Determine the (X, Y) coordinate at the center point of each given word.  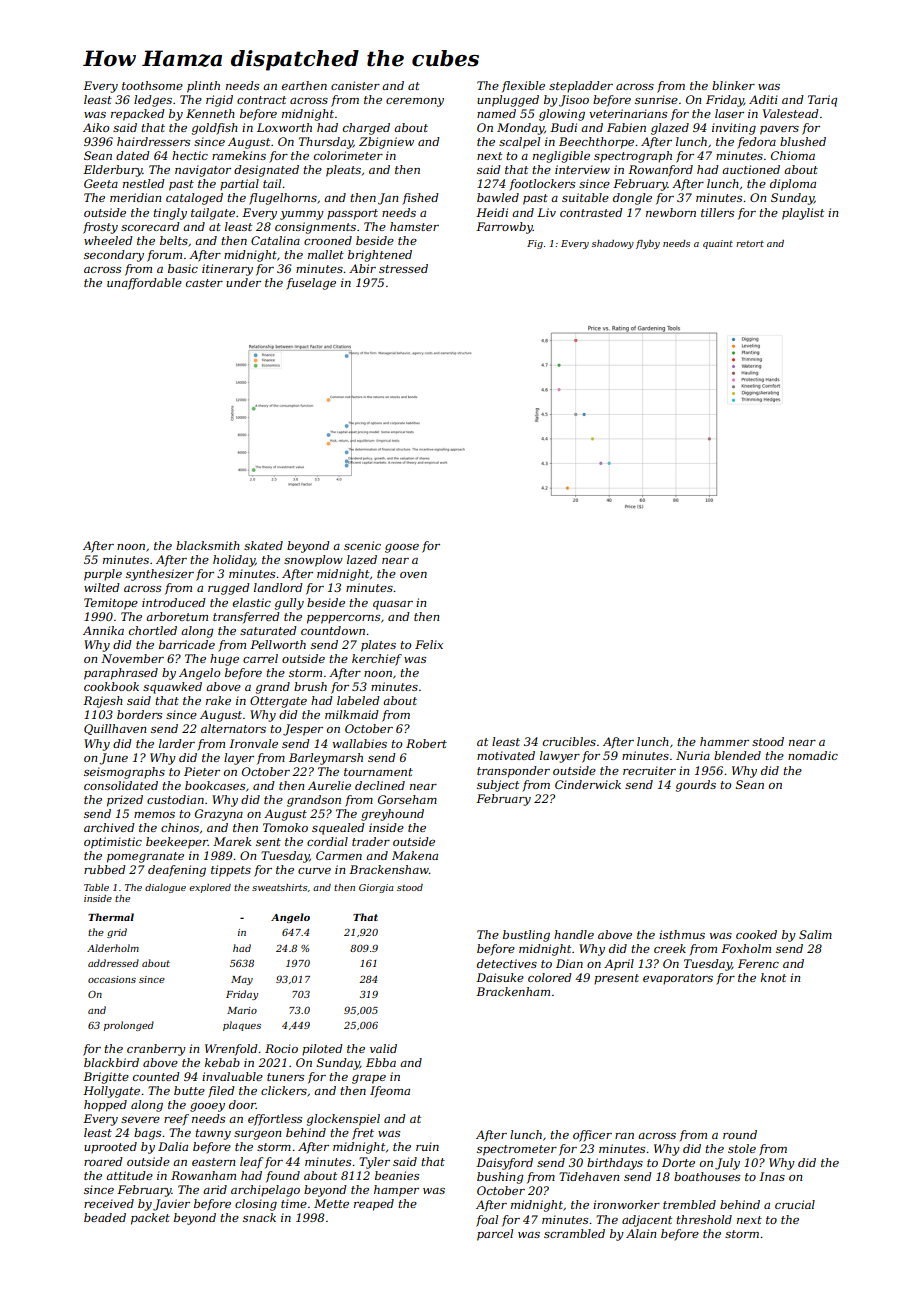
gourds (696, 786)
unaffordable (144, 284)
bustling (526, 936)
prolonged (129, 1026)
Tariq (822, 101)
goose (402, 548)
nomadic (813, 755)
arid (215, 1189)
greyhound (392, 815)
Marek (232, 841)
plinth (203, 87)
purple (103, 575)
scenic (362, 545)
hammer (724, 741)
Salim (815, 934)
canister (355, 85)
